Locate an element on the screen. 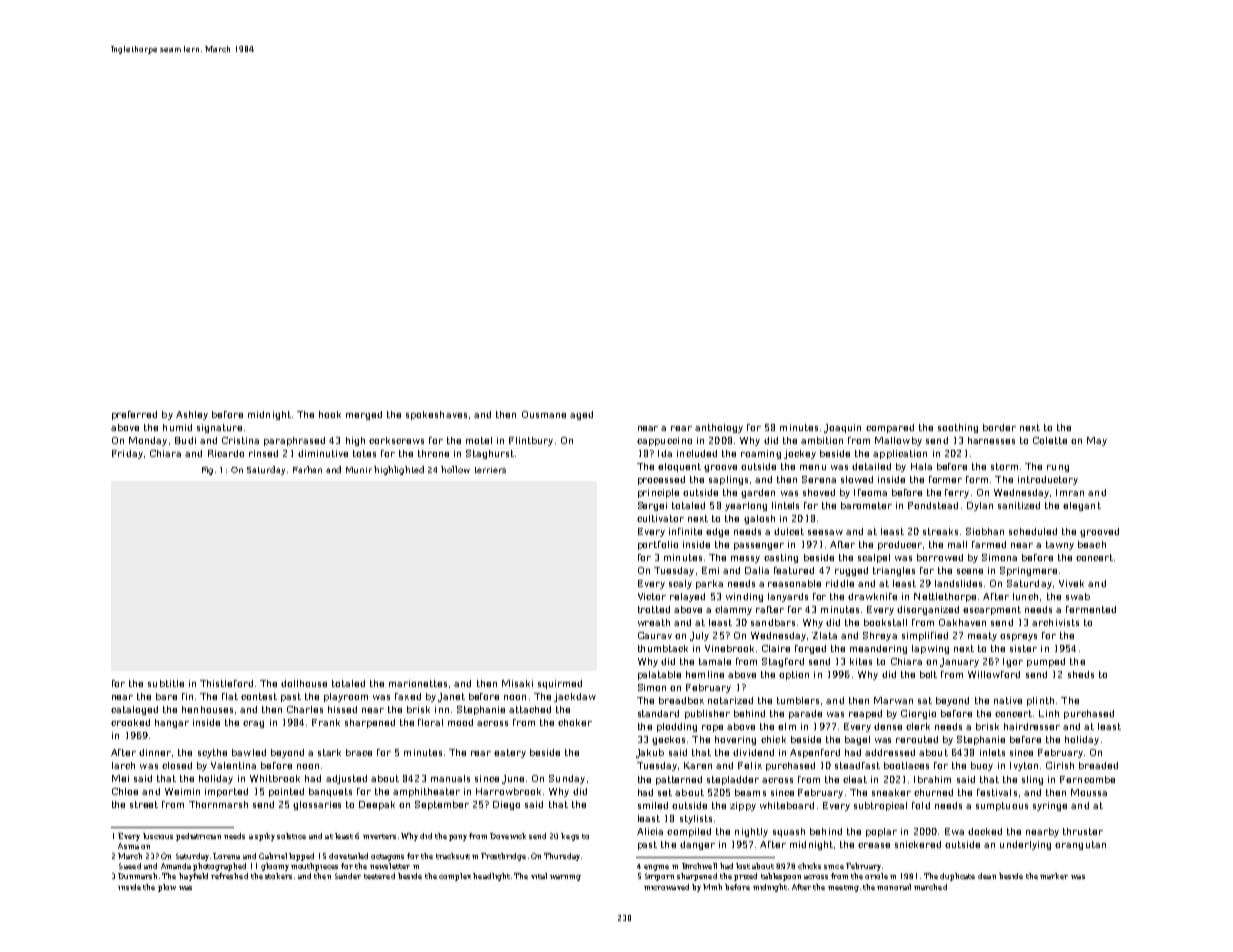  monorail is located at coordinates (894, 887).
